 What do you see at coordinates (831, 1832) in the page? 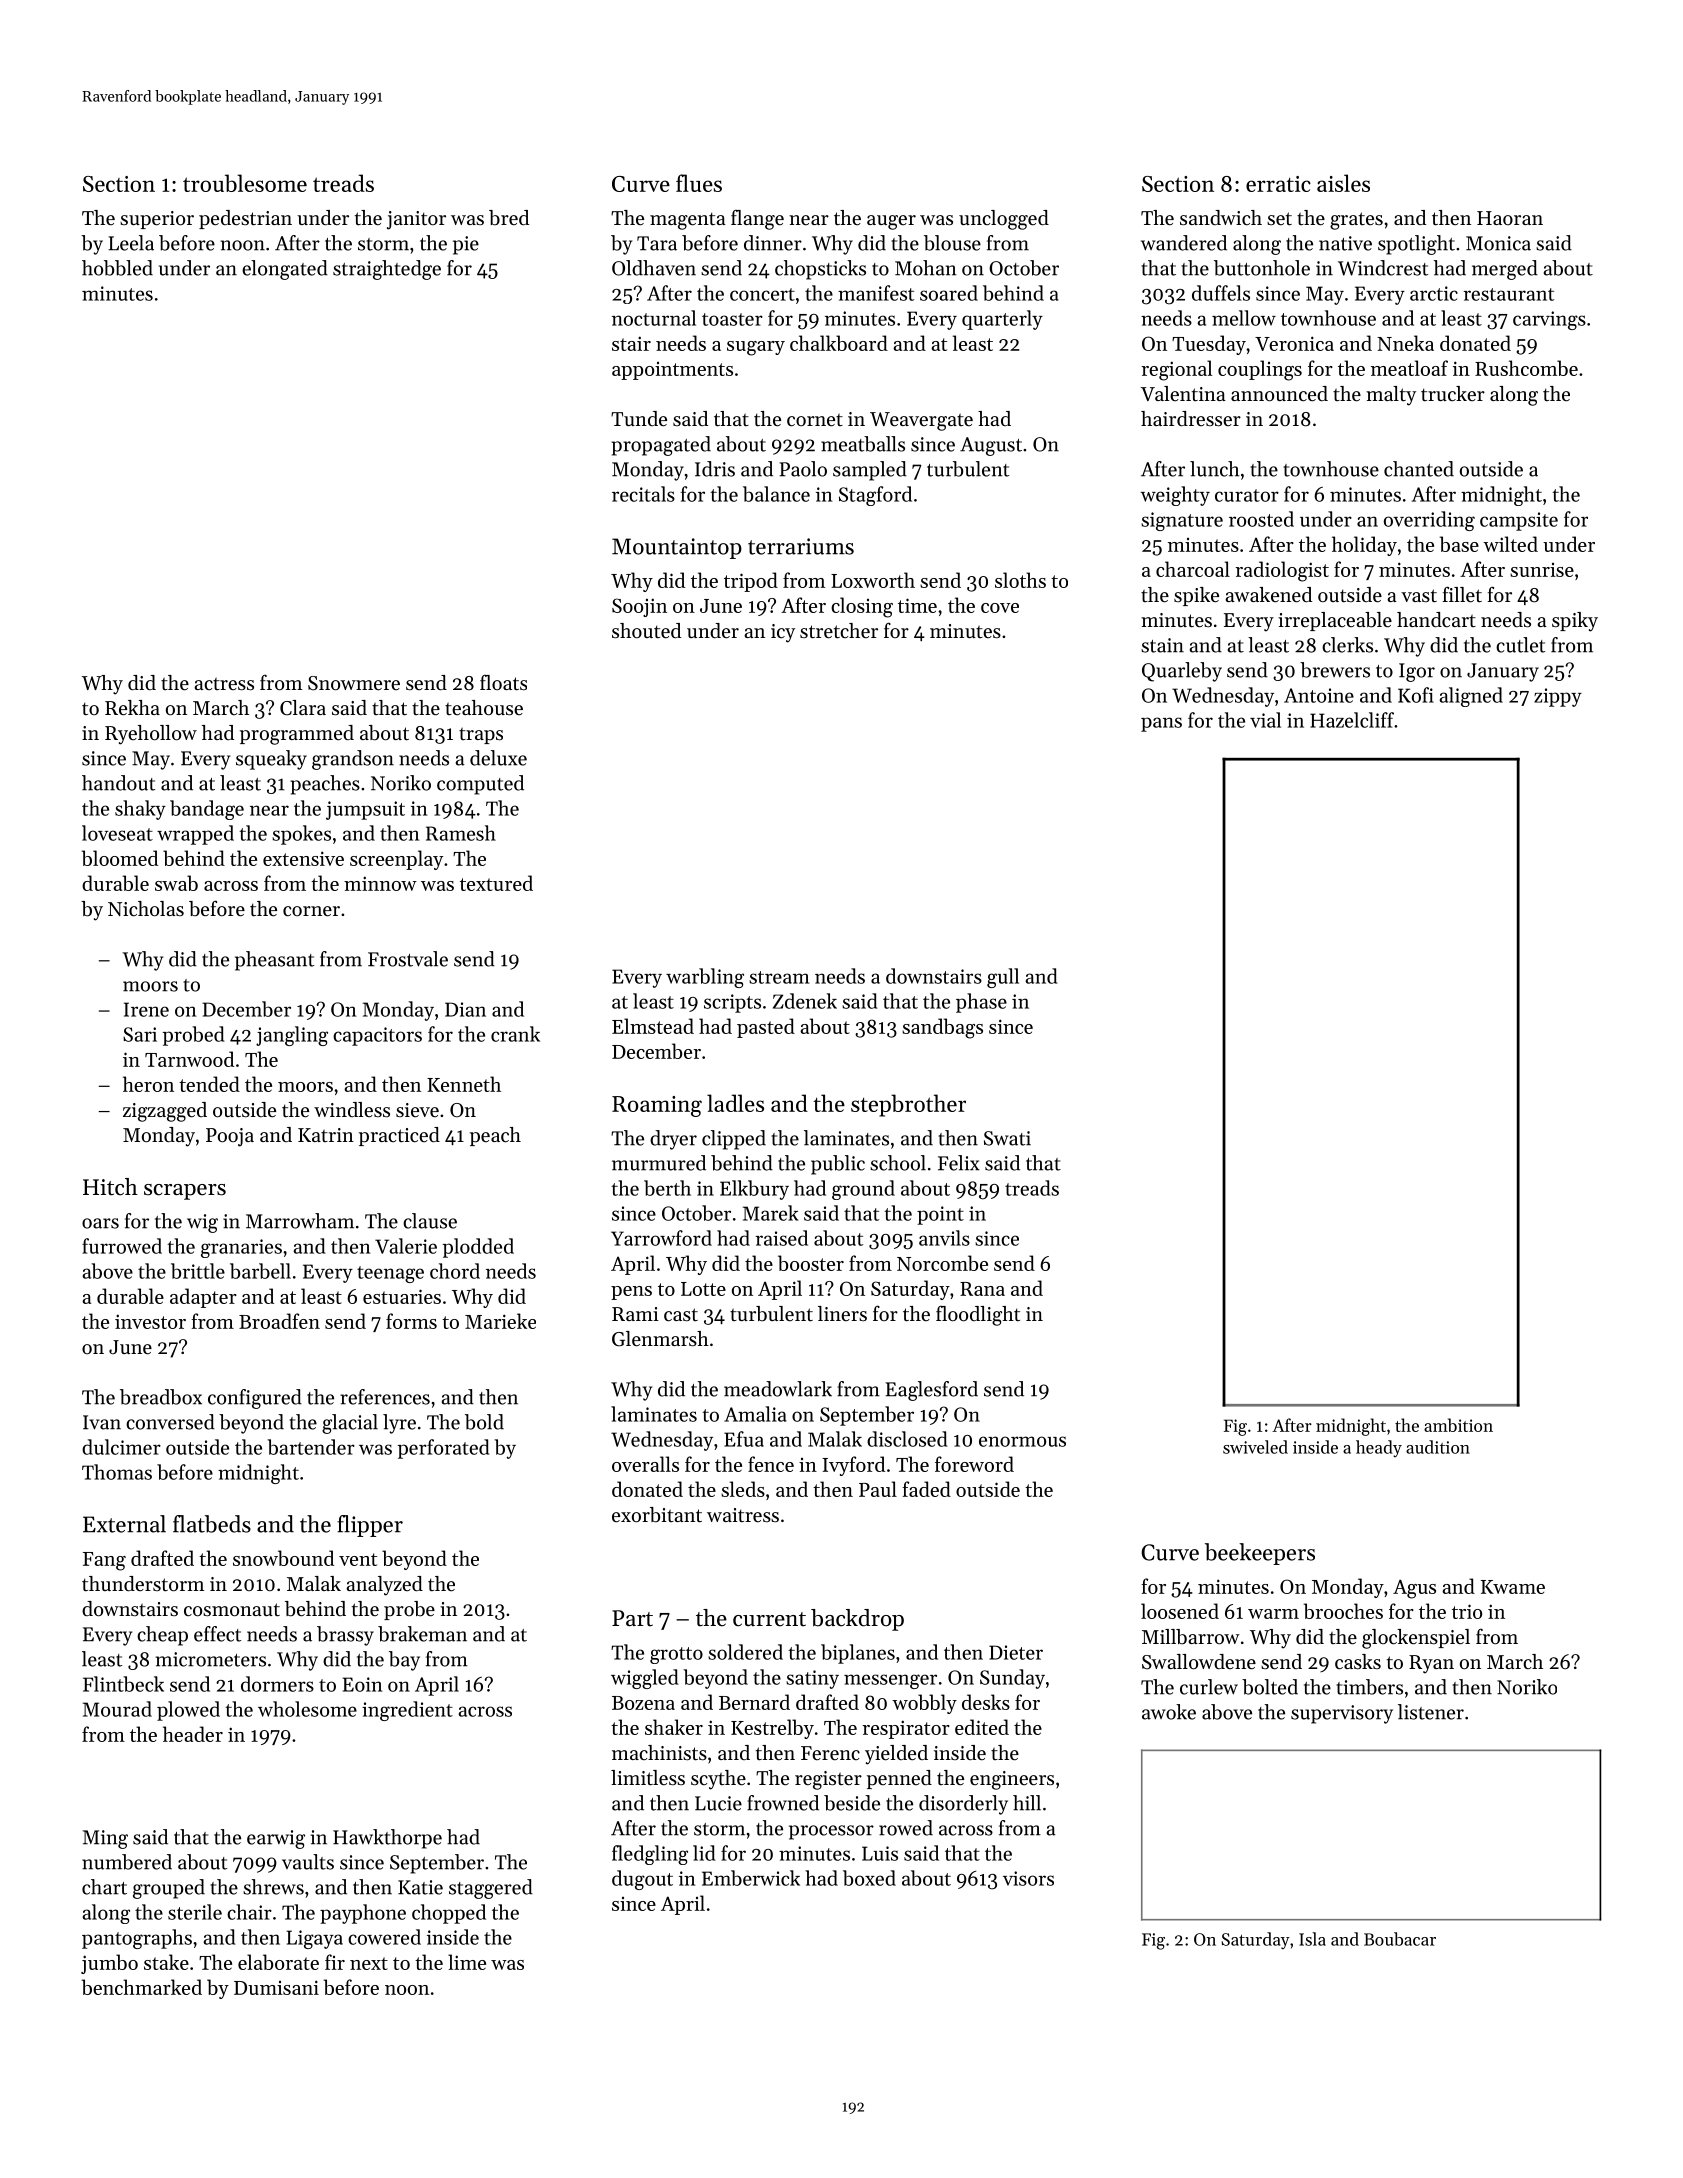
I see `processor` at bounding box center [831, 1832].
